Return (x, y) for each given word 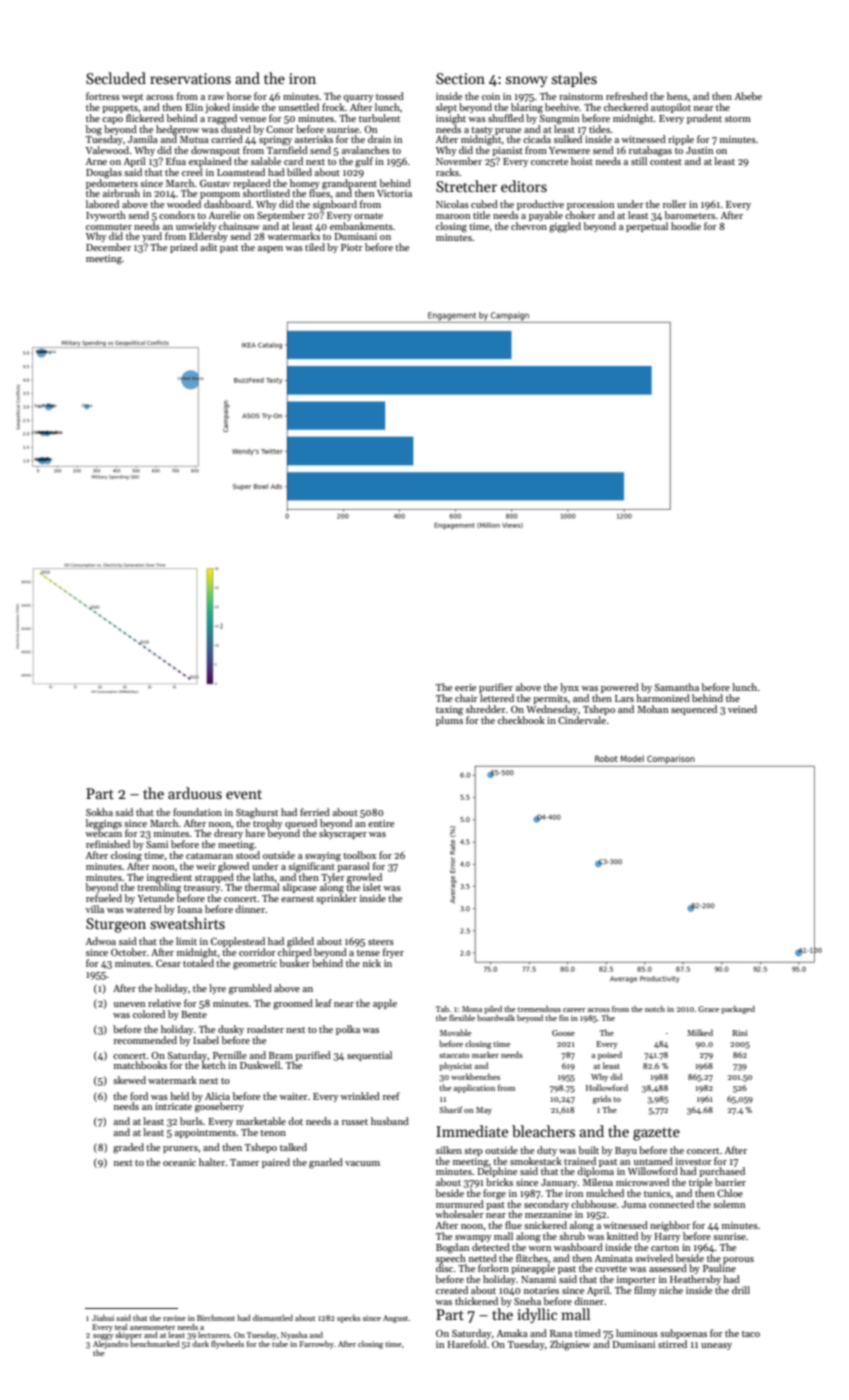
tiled (315, 247)
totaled (198, 963)
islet (372, 887)
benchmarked (155, 1344)
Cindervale (582, 720)
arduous (195, 793)
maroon (453, 216)
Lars (624, 698)
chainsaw (239, 226)
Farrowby (316, 1345)
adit (208, 247)
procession (590, 205)
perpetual (647, 227)
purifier (496, 688)
